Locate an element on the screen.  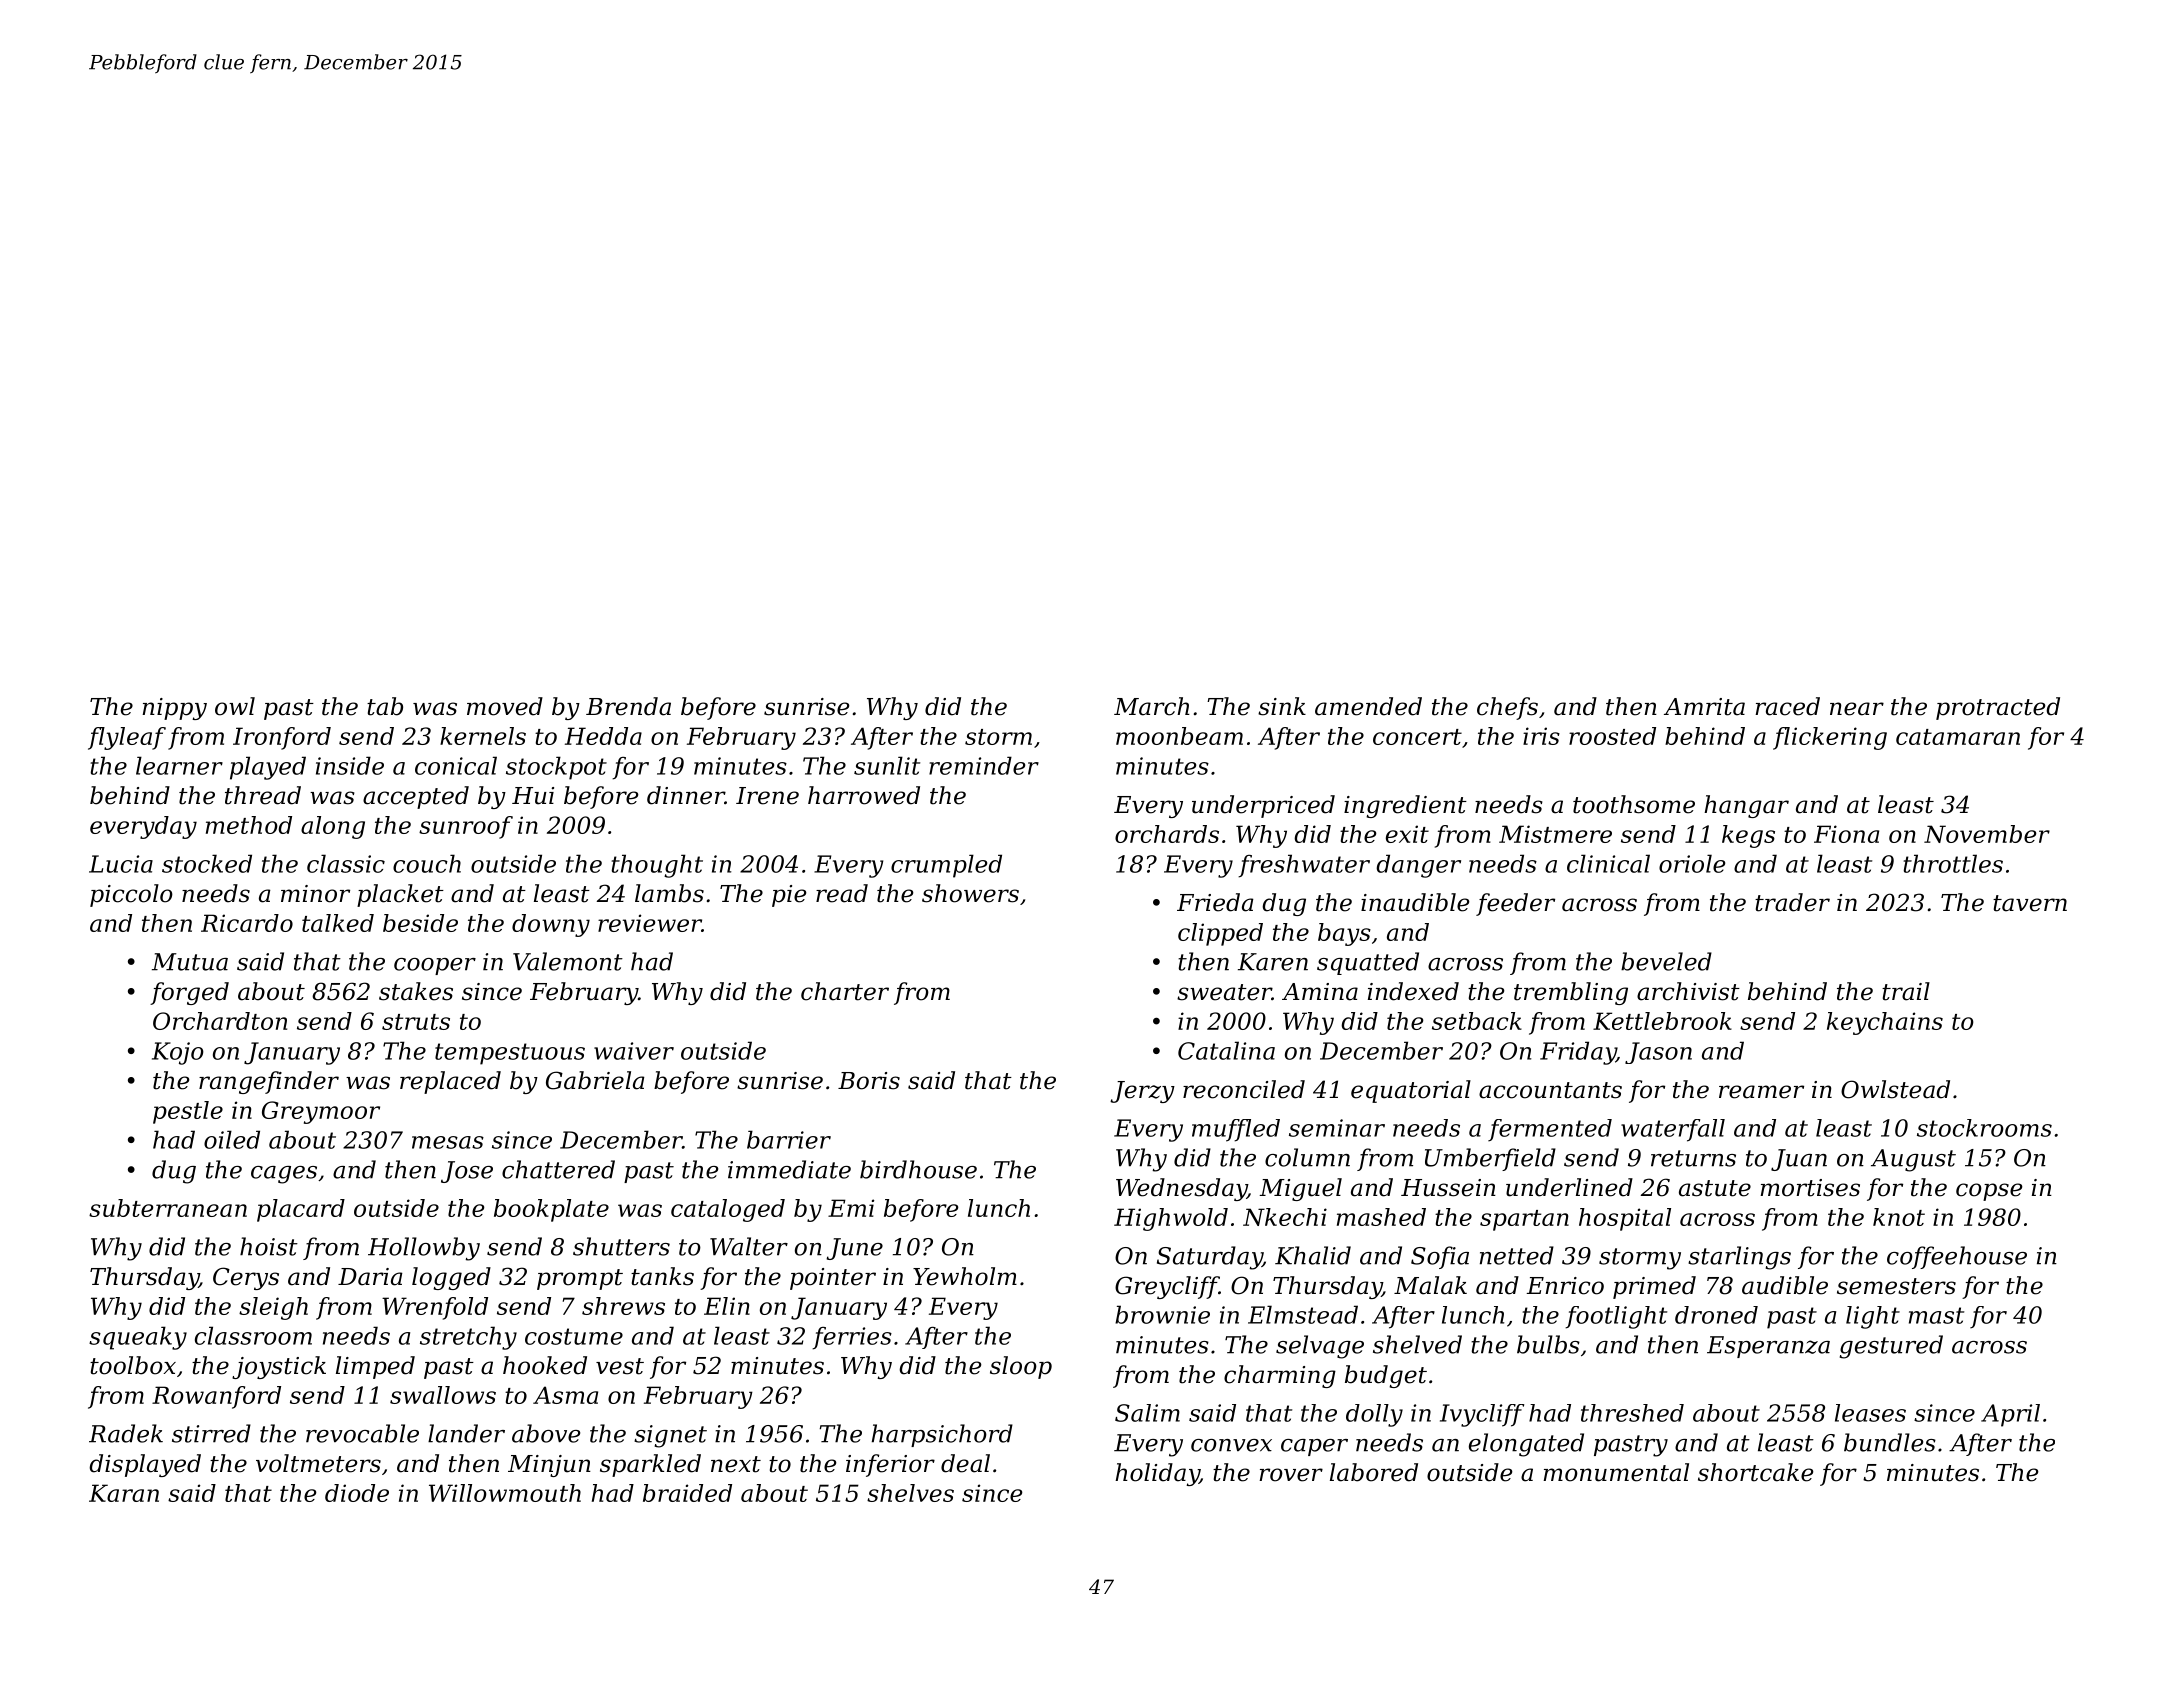
sunroof is located at coordinates (466, 827).
